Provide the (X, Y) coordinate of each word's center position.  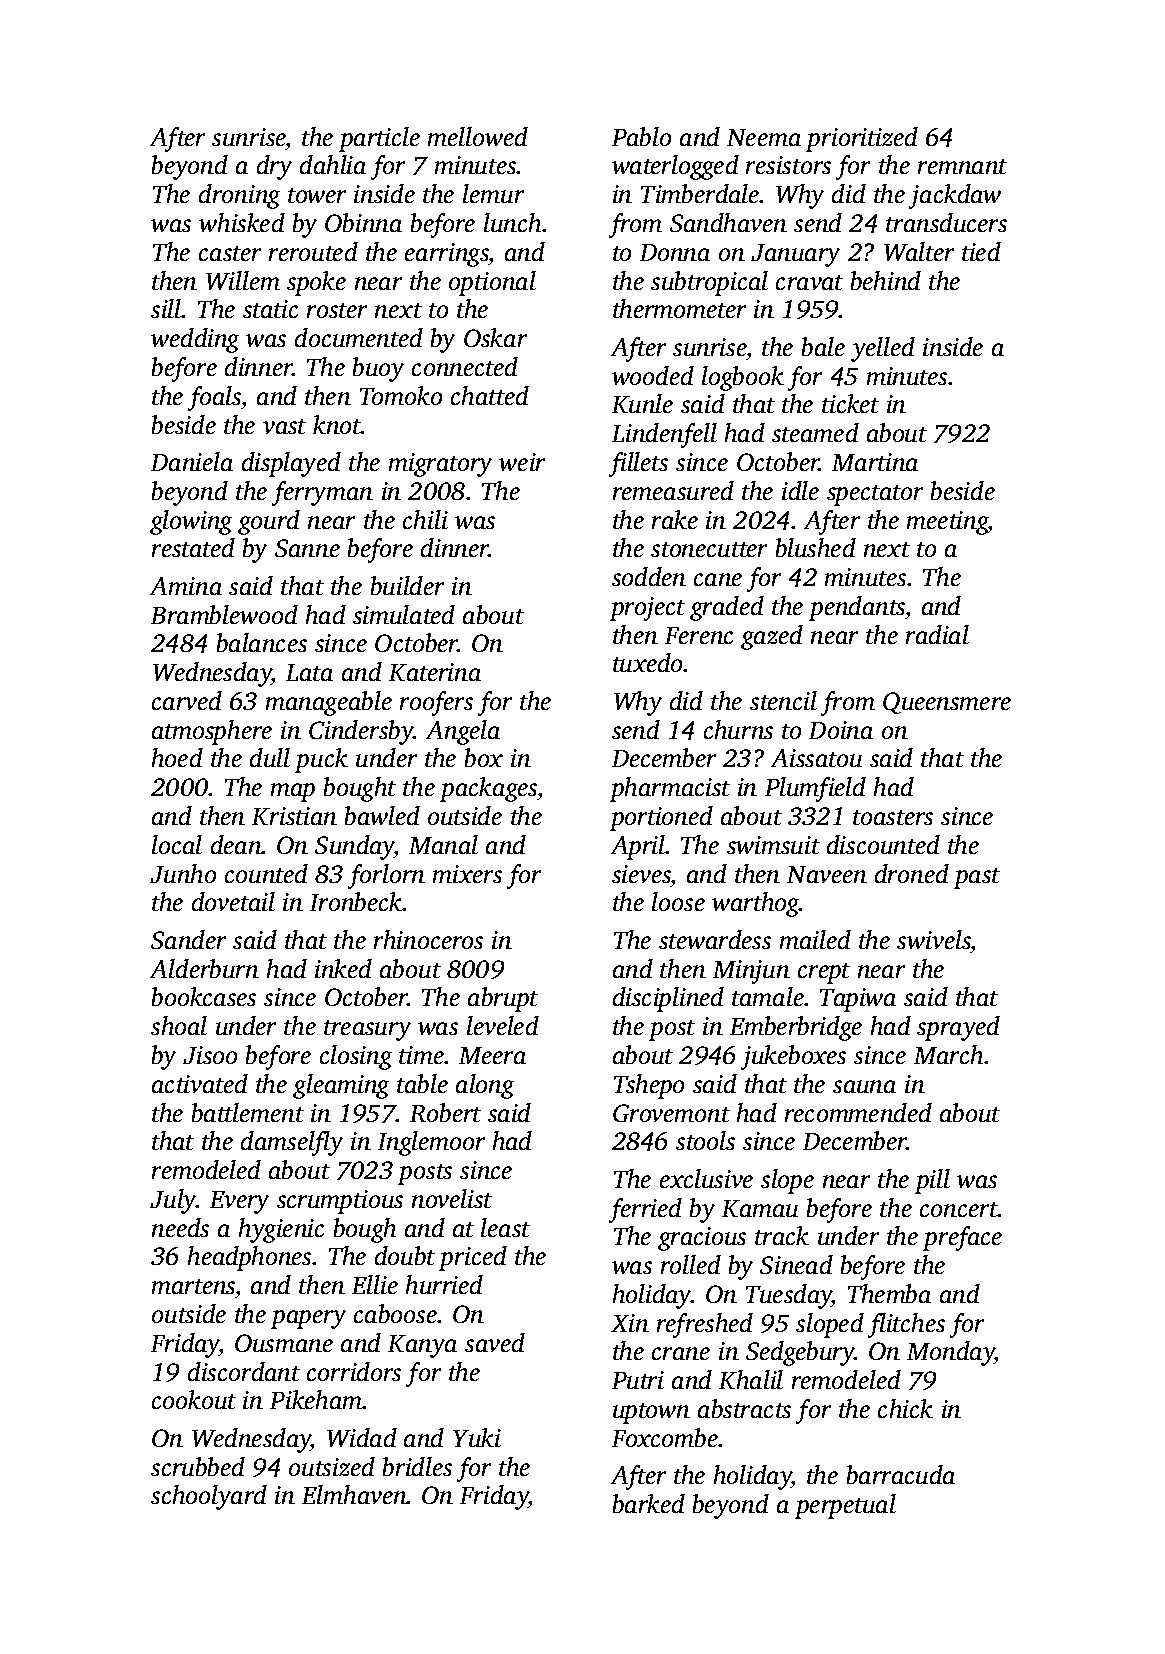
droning (239, 196)
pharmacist (670, 789)
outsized (332, 1466)
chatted (490, 395)
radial (937, 634)
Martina (875, 462)
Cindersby (361, 732)
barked (649, 1503)
